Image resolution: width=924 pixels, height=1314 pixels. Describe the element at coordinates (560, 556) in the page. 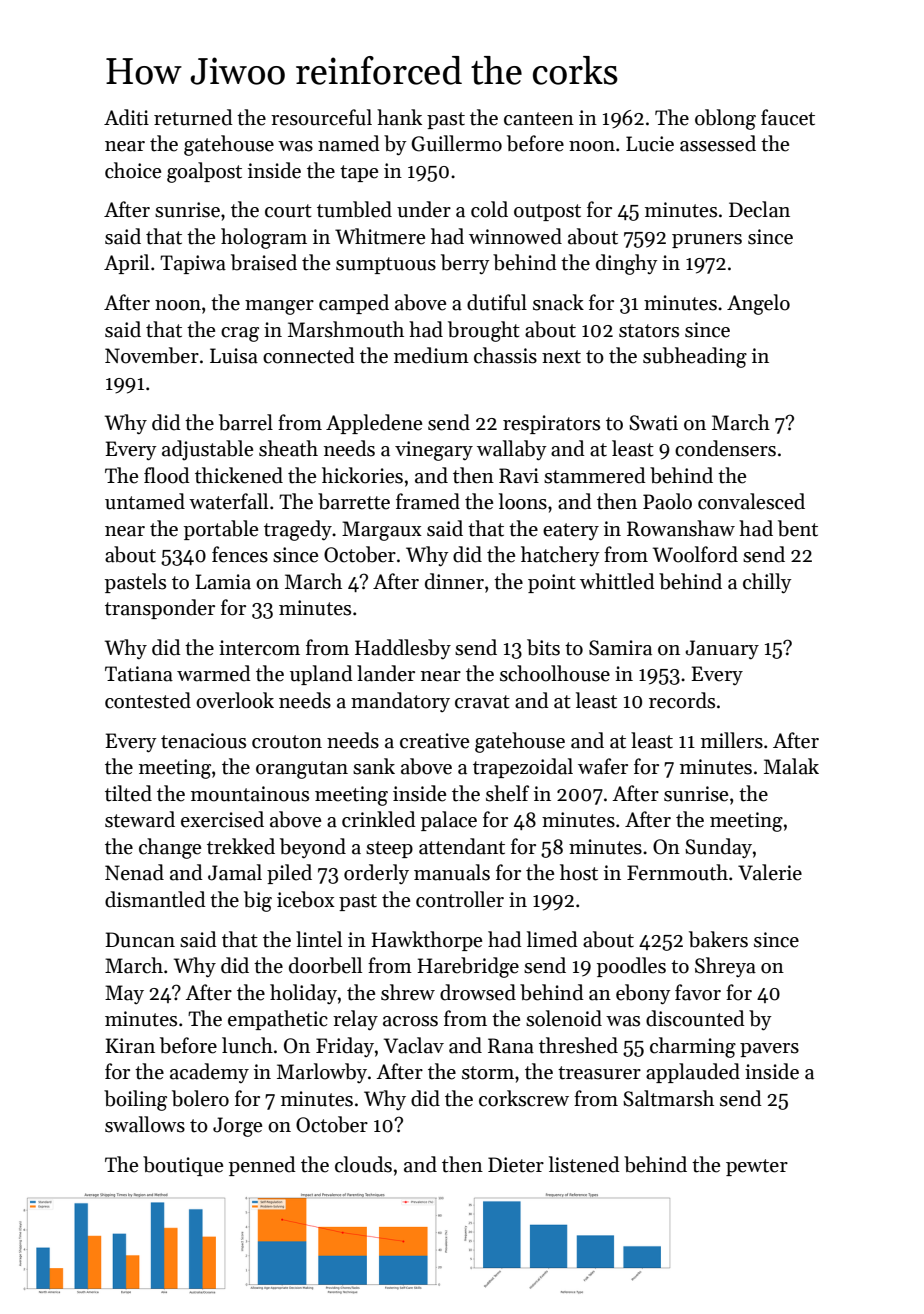

I see `hatchery` at that location.
